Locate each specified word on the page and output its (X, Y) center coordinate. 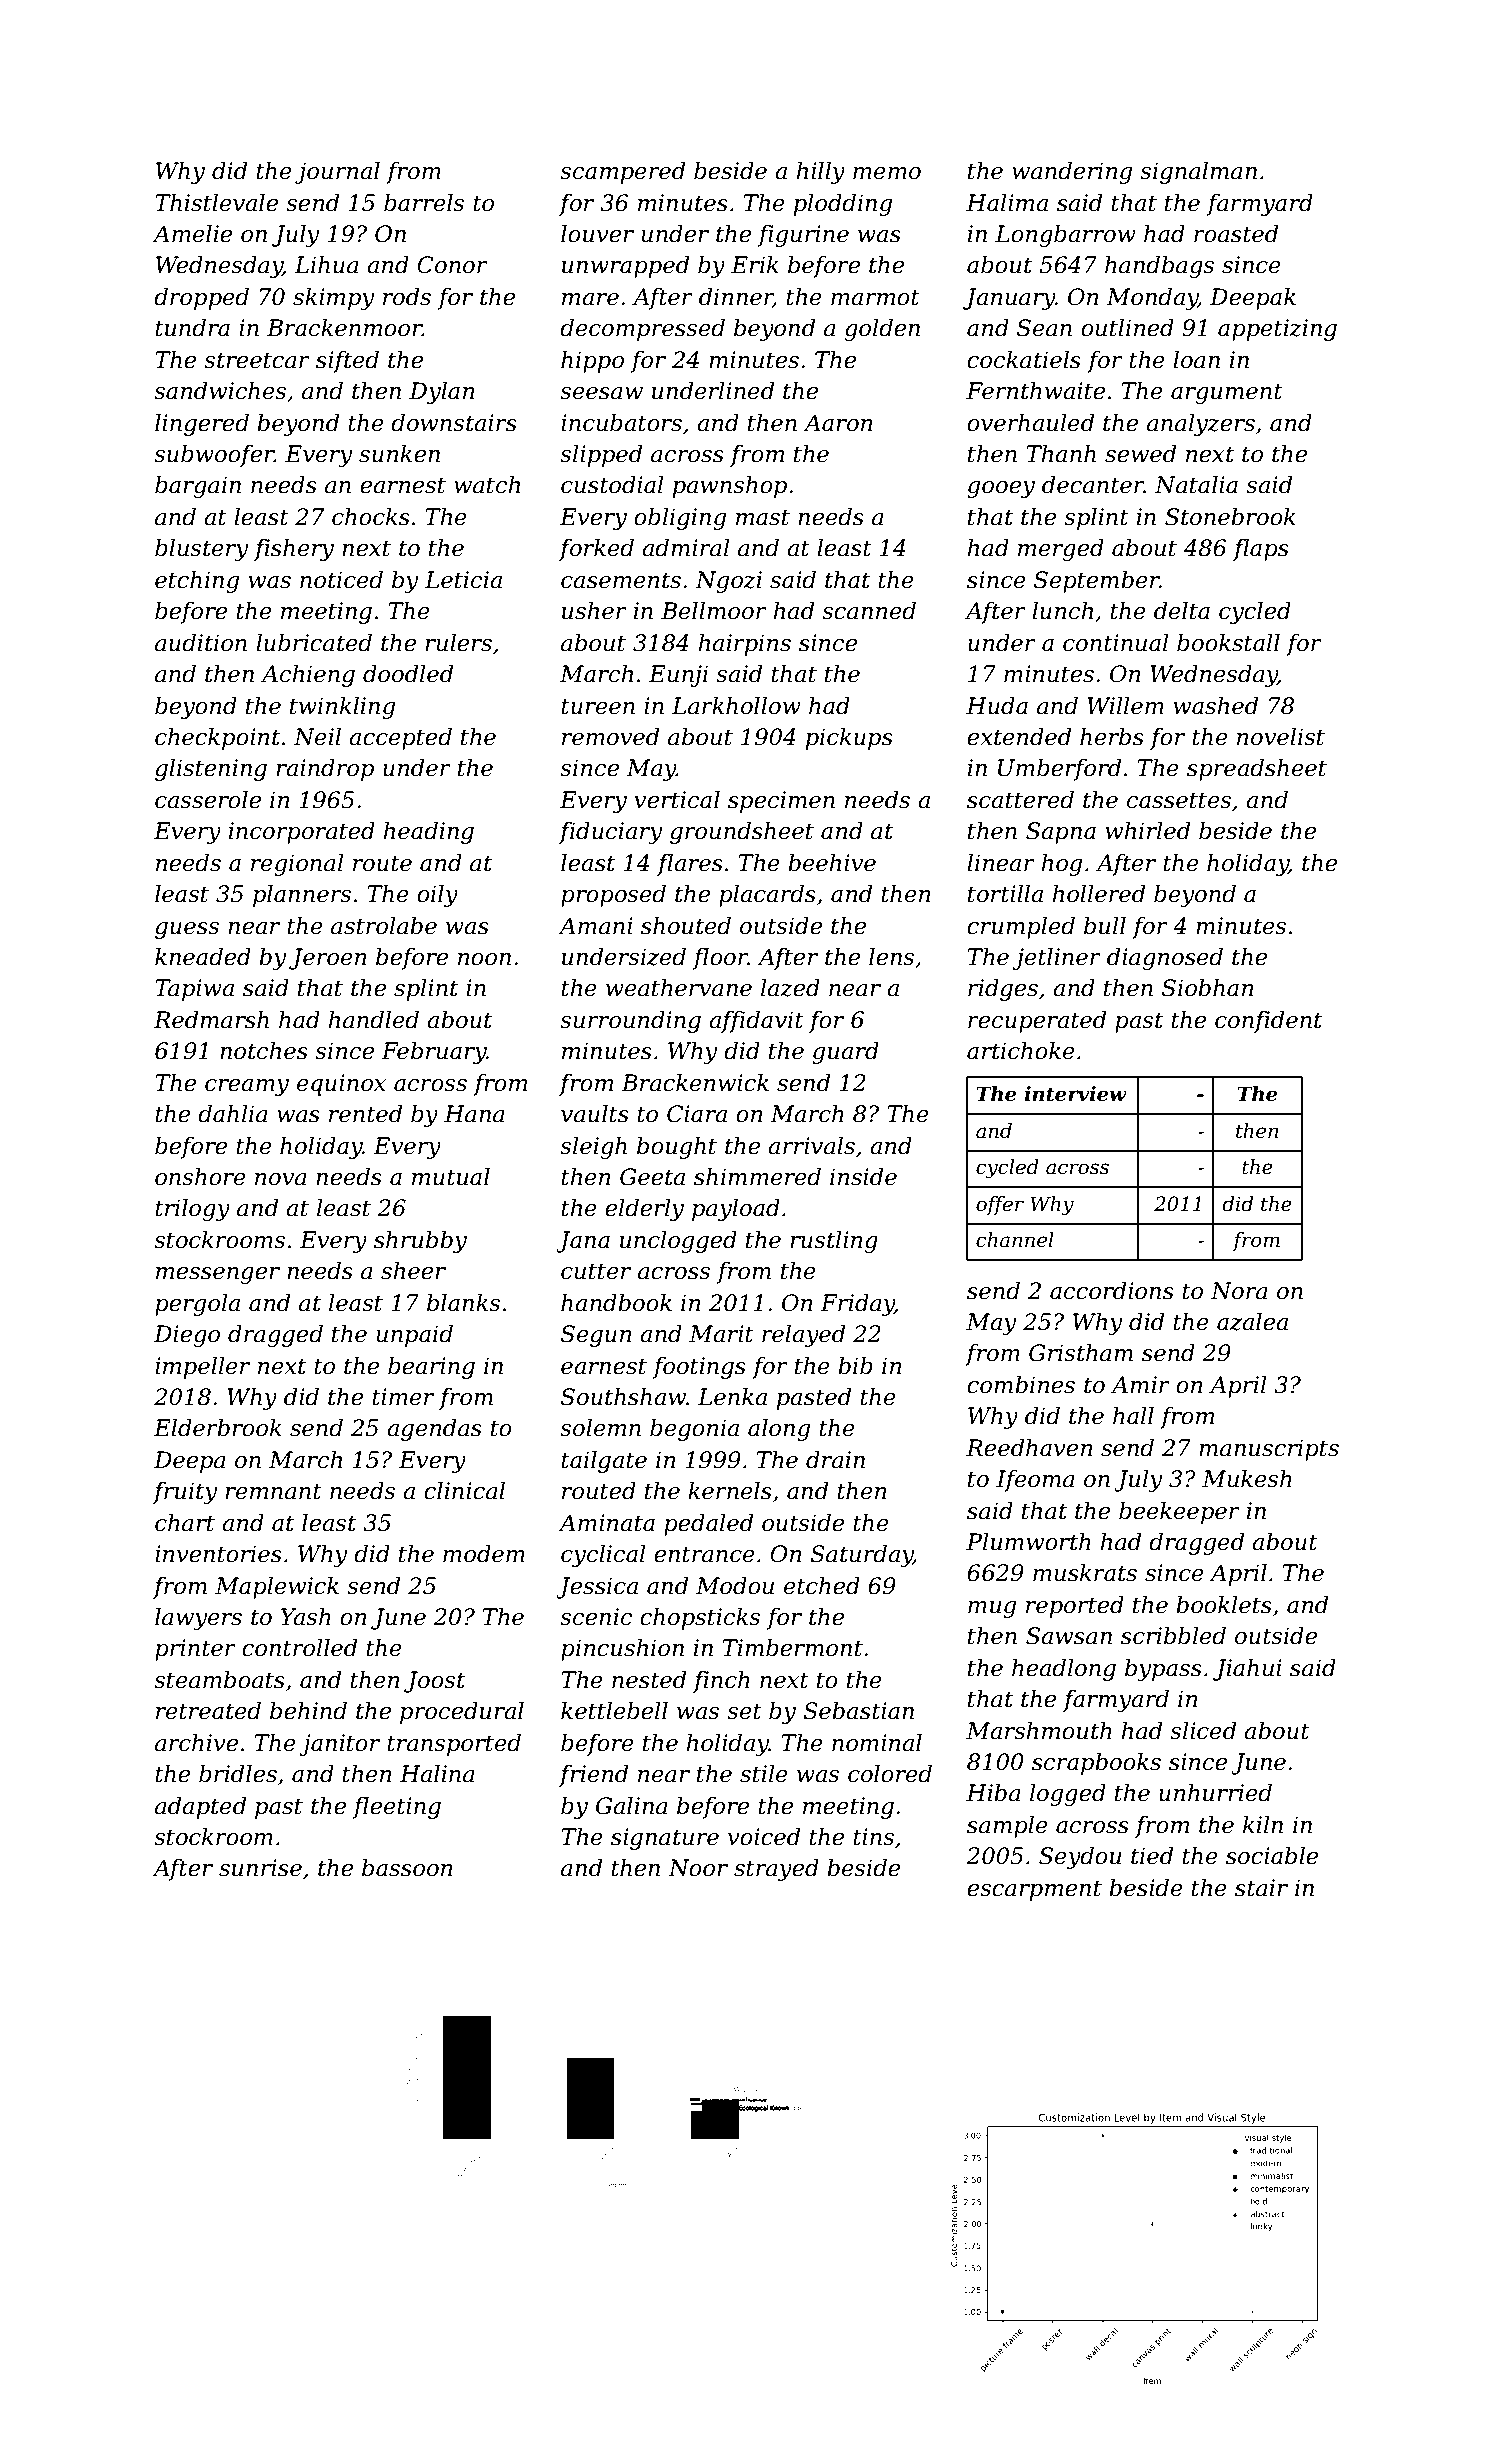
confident (1268, 1022)
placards (767, 896)
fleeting (396, 1808)
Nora (1239, 1291)
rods (407, 297)
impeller (202, 1368)
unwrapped (625, 267)
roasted (1236, 234)
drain (835, 1460)
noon (484, 959)
